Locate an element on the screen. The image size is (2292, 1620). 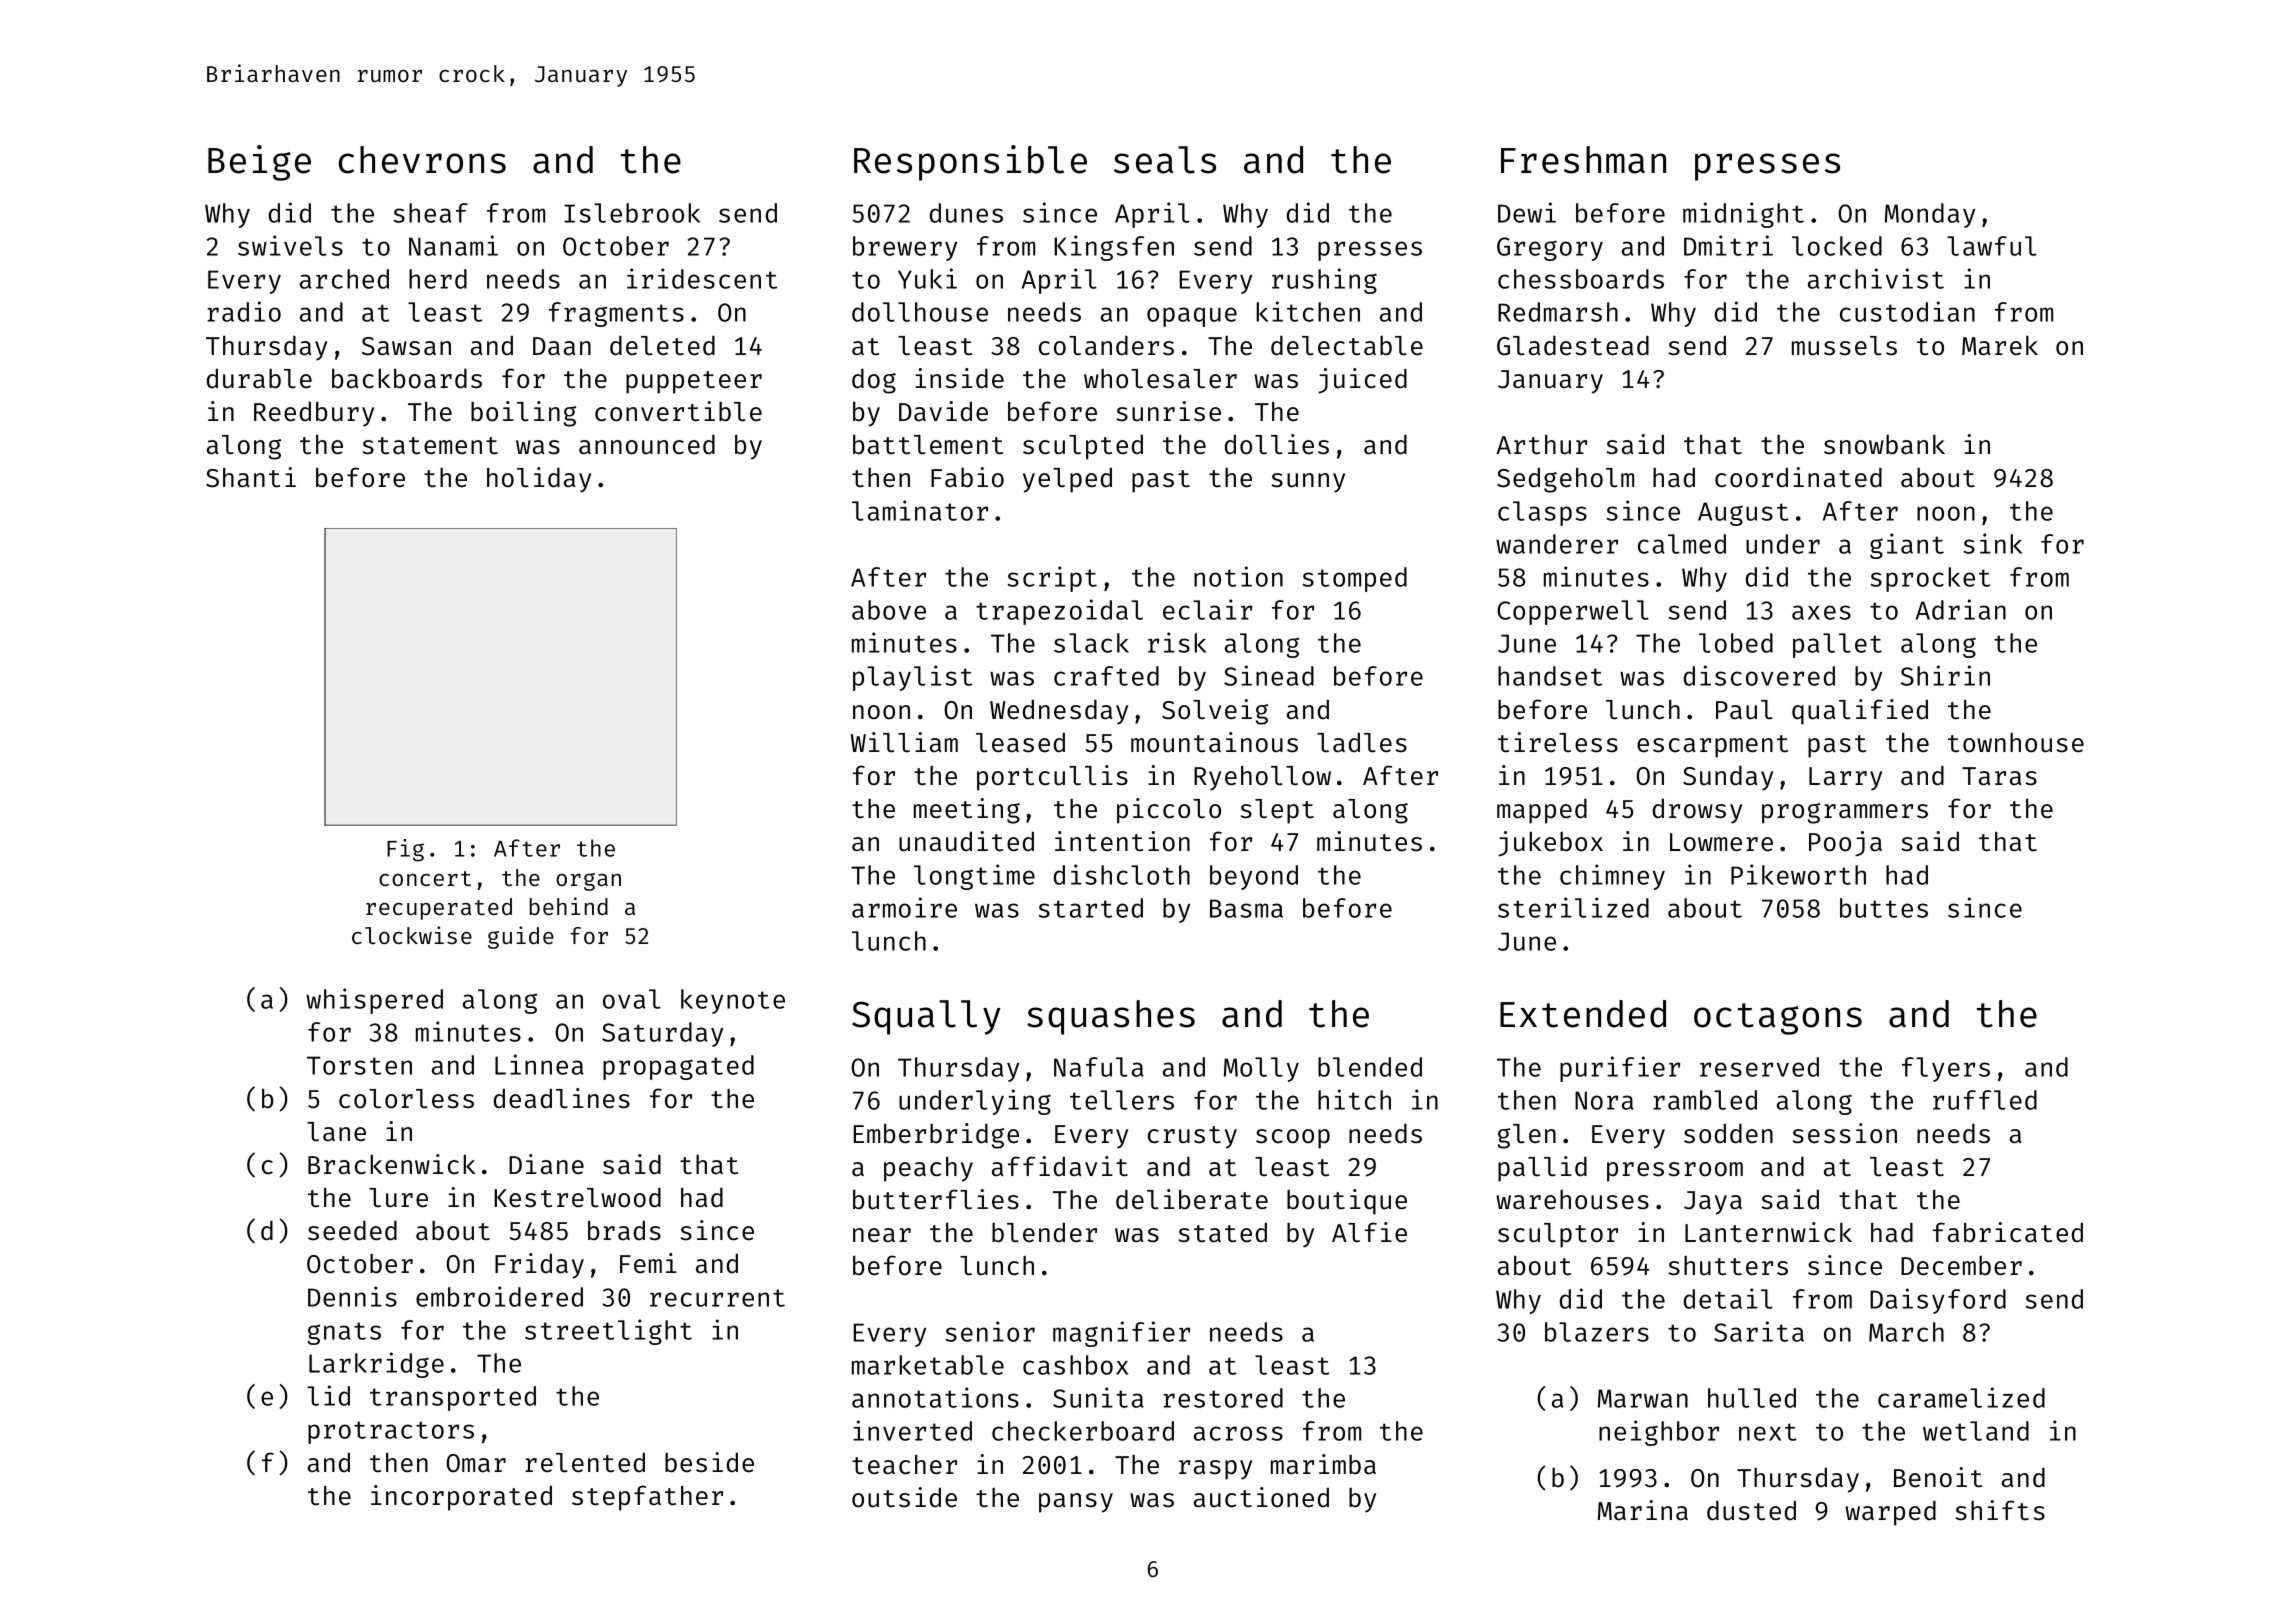
arched is located at coordinates (344, 279).
